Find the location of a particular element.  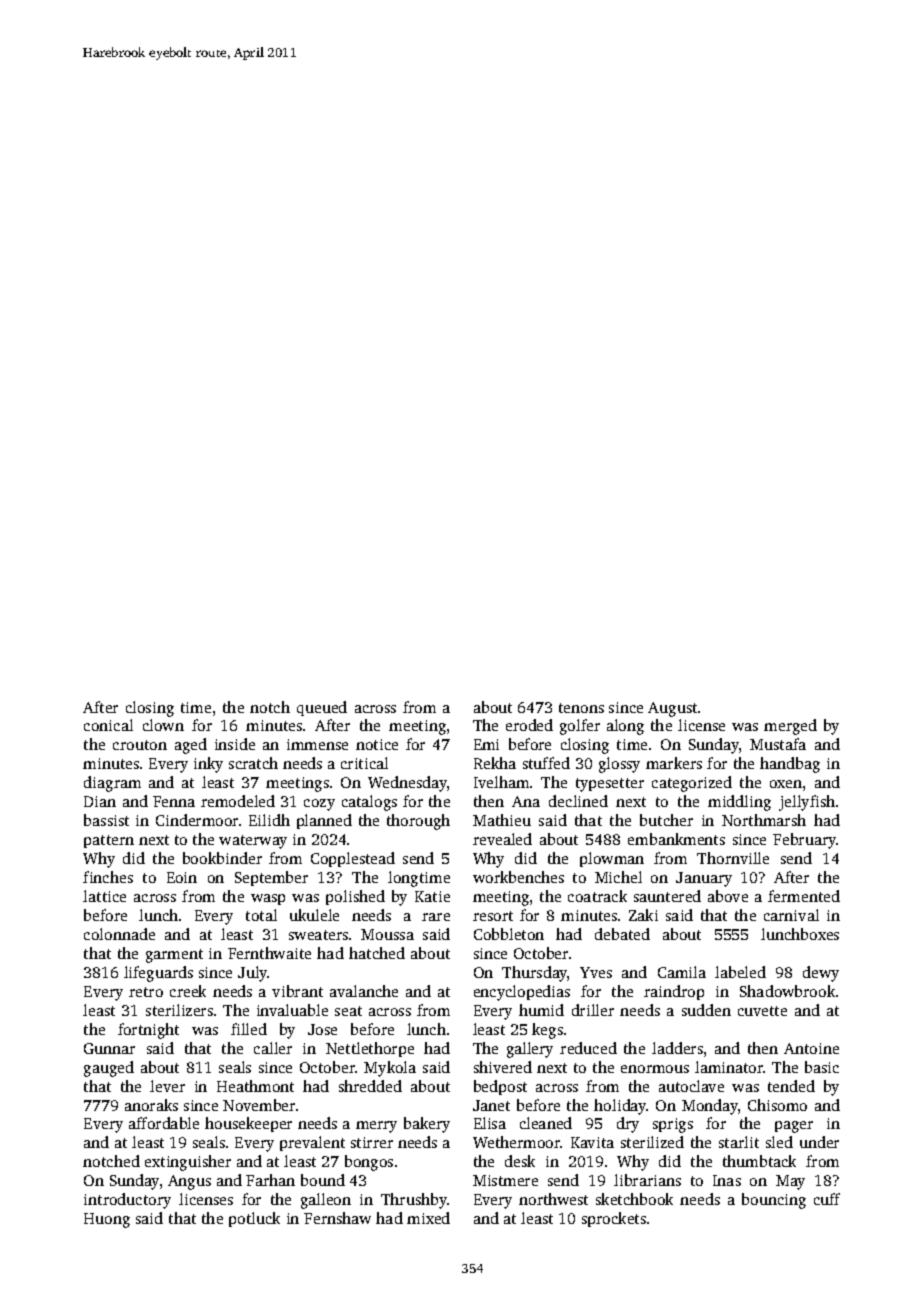

typesetter is located at coordinates (610, 785).
